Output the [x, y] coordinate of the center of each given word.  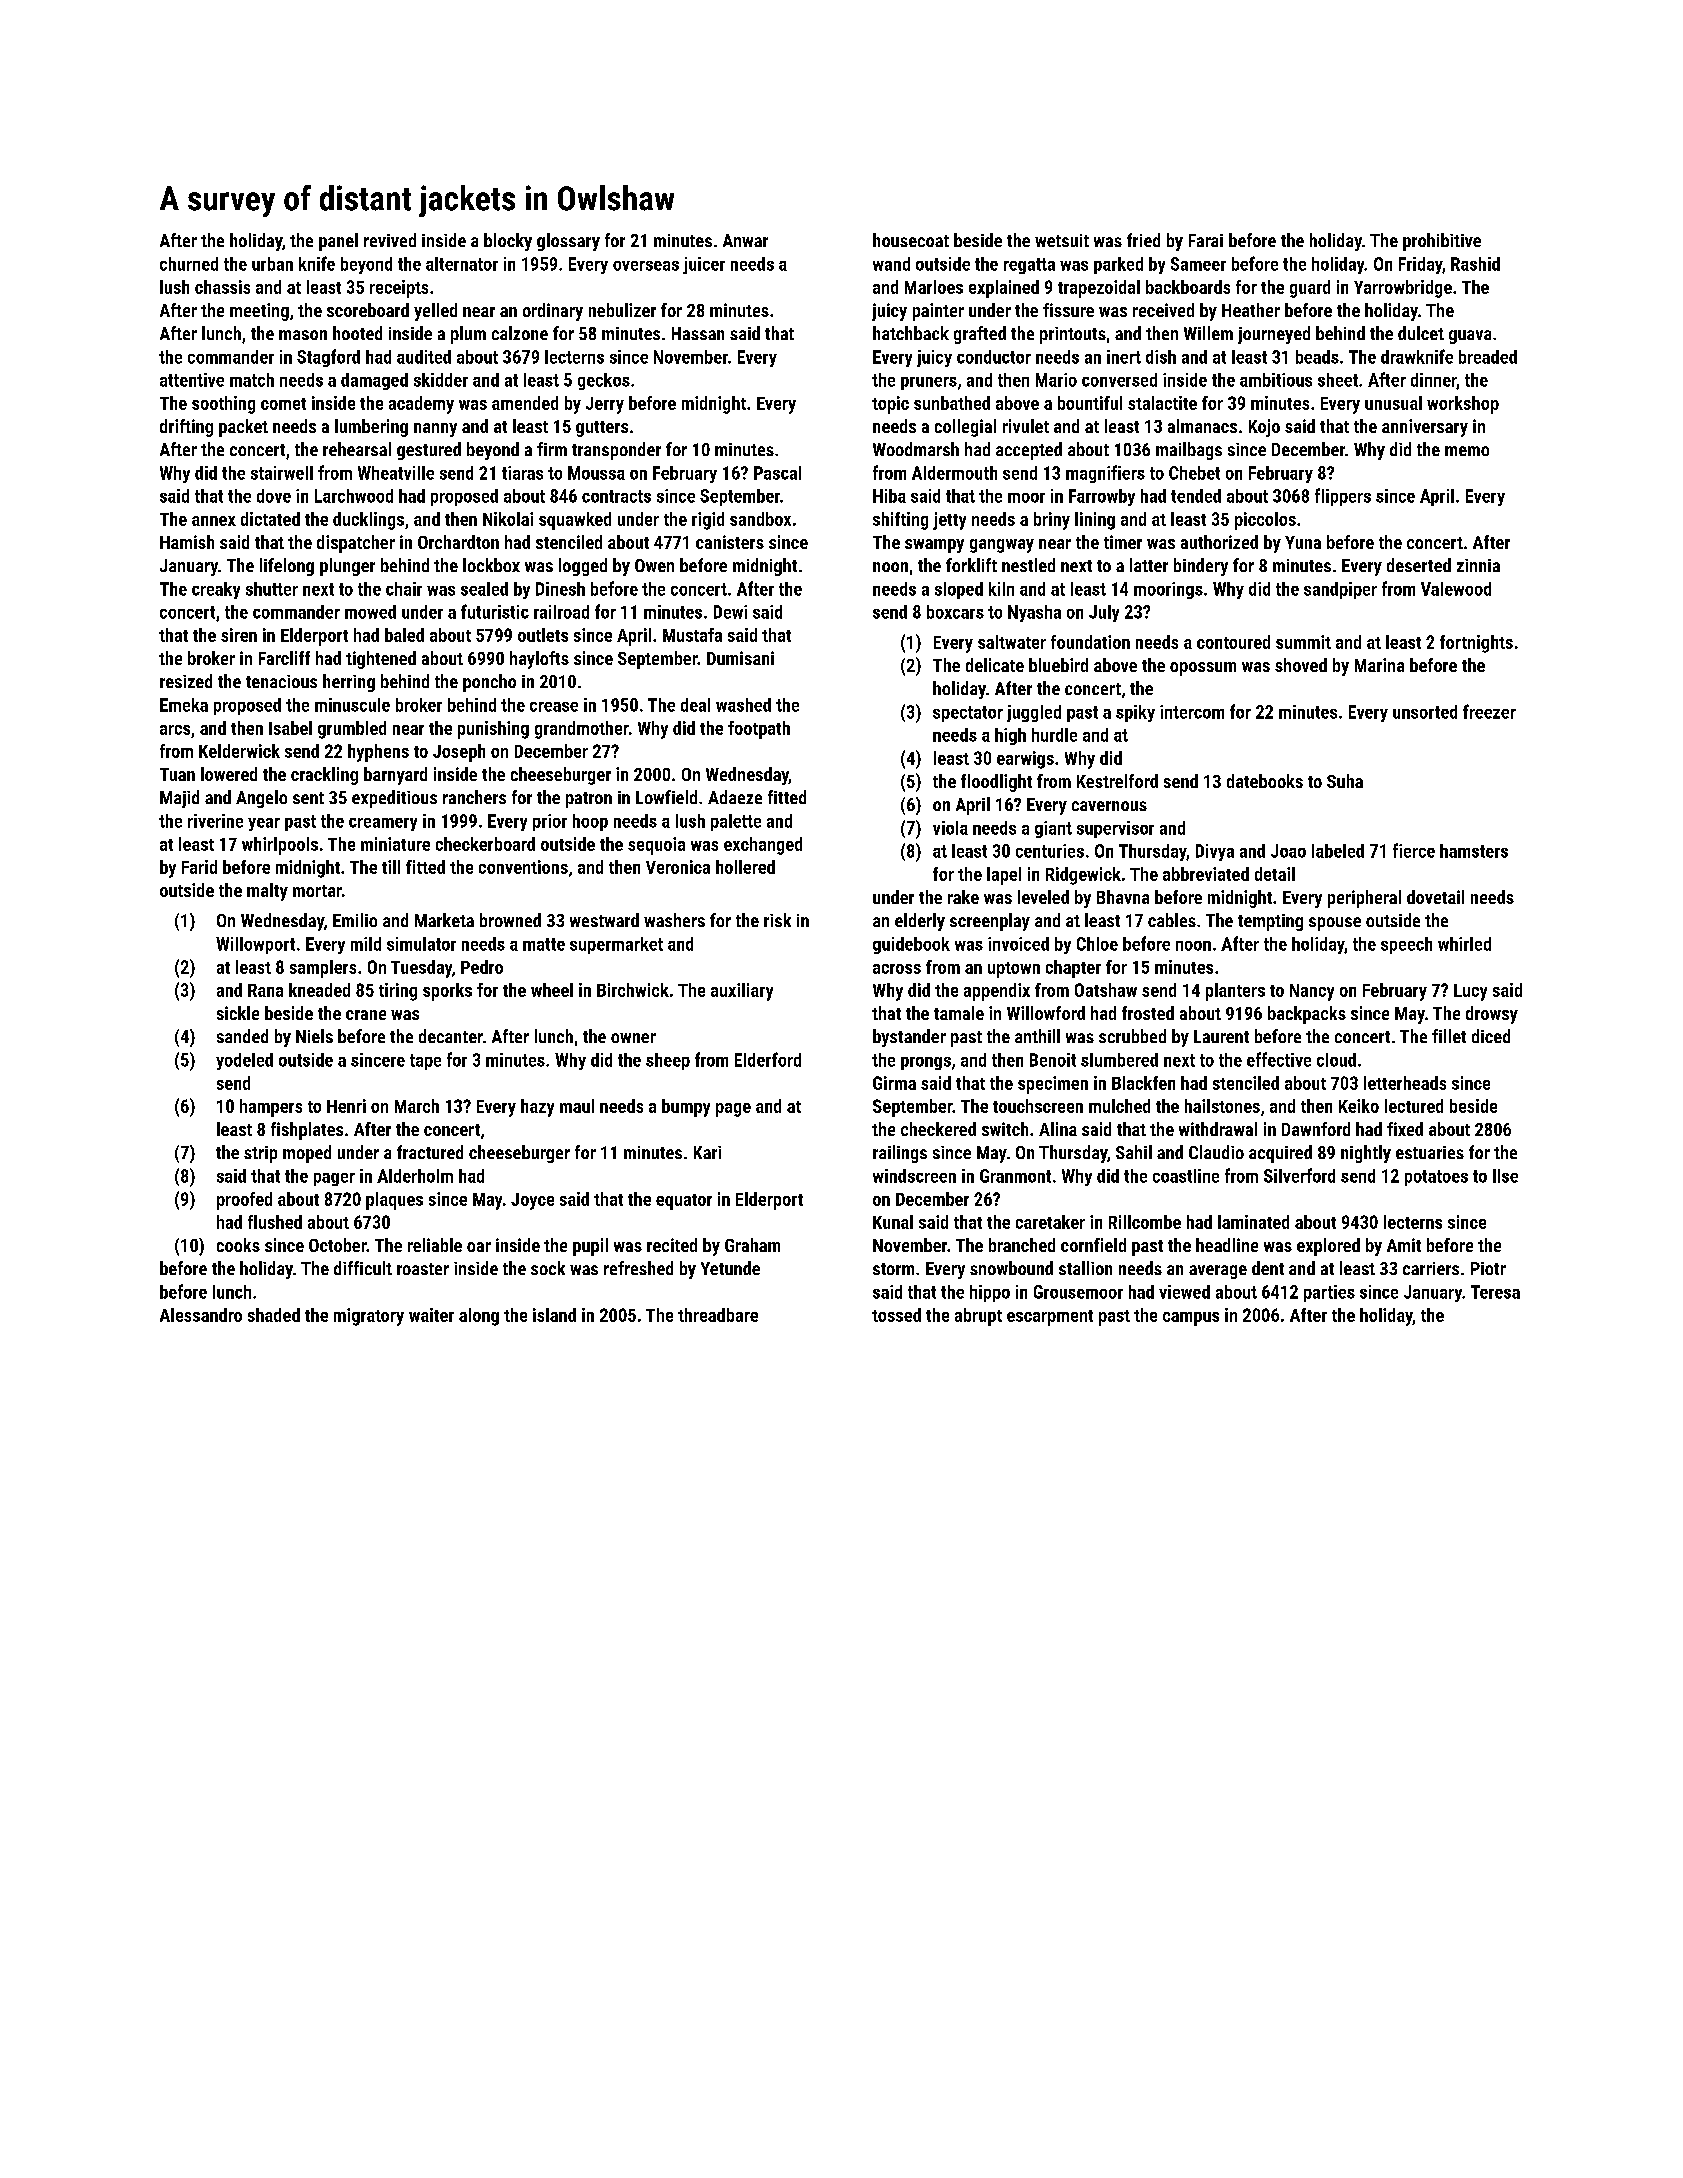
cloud [1336, 1060]
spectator [968, 714]
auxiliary [742, 992]
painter [938, 312]
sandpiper [1340, 590]
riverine [215, 821]
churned [189, 264]
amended [525, 403]
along [479, 1317]
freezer [1489, 711]
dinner [1433, 380]
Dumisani [740, 658]
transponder [616, 451]
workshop [1463, 405]
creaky [216, 590]
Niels [314, 1036]
